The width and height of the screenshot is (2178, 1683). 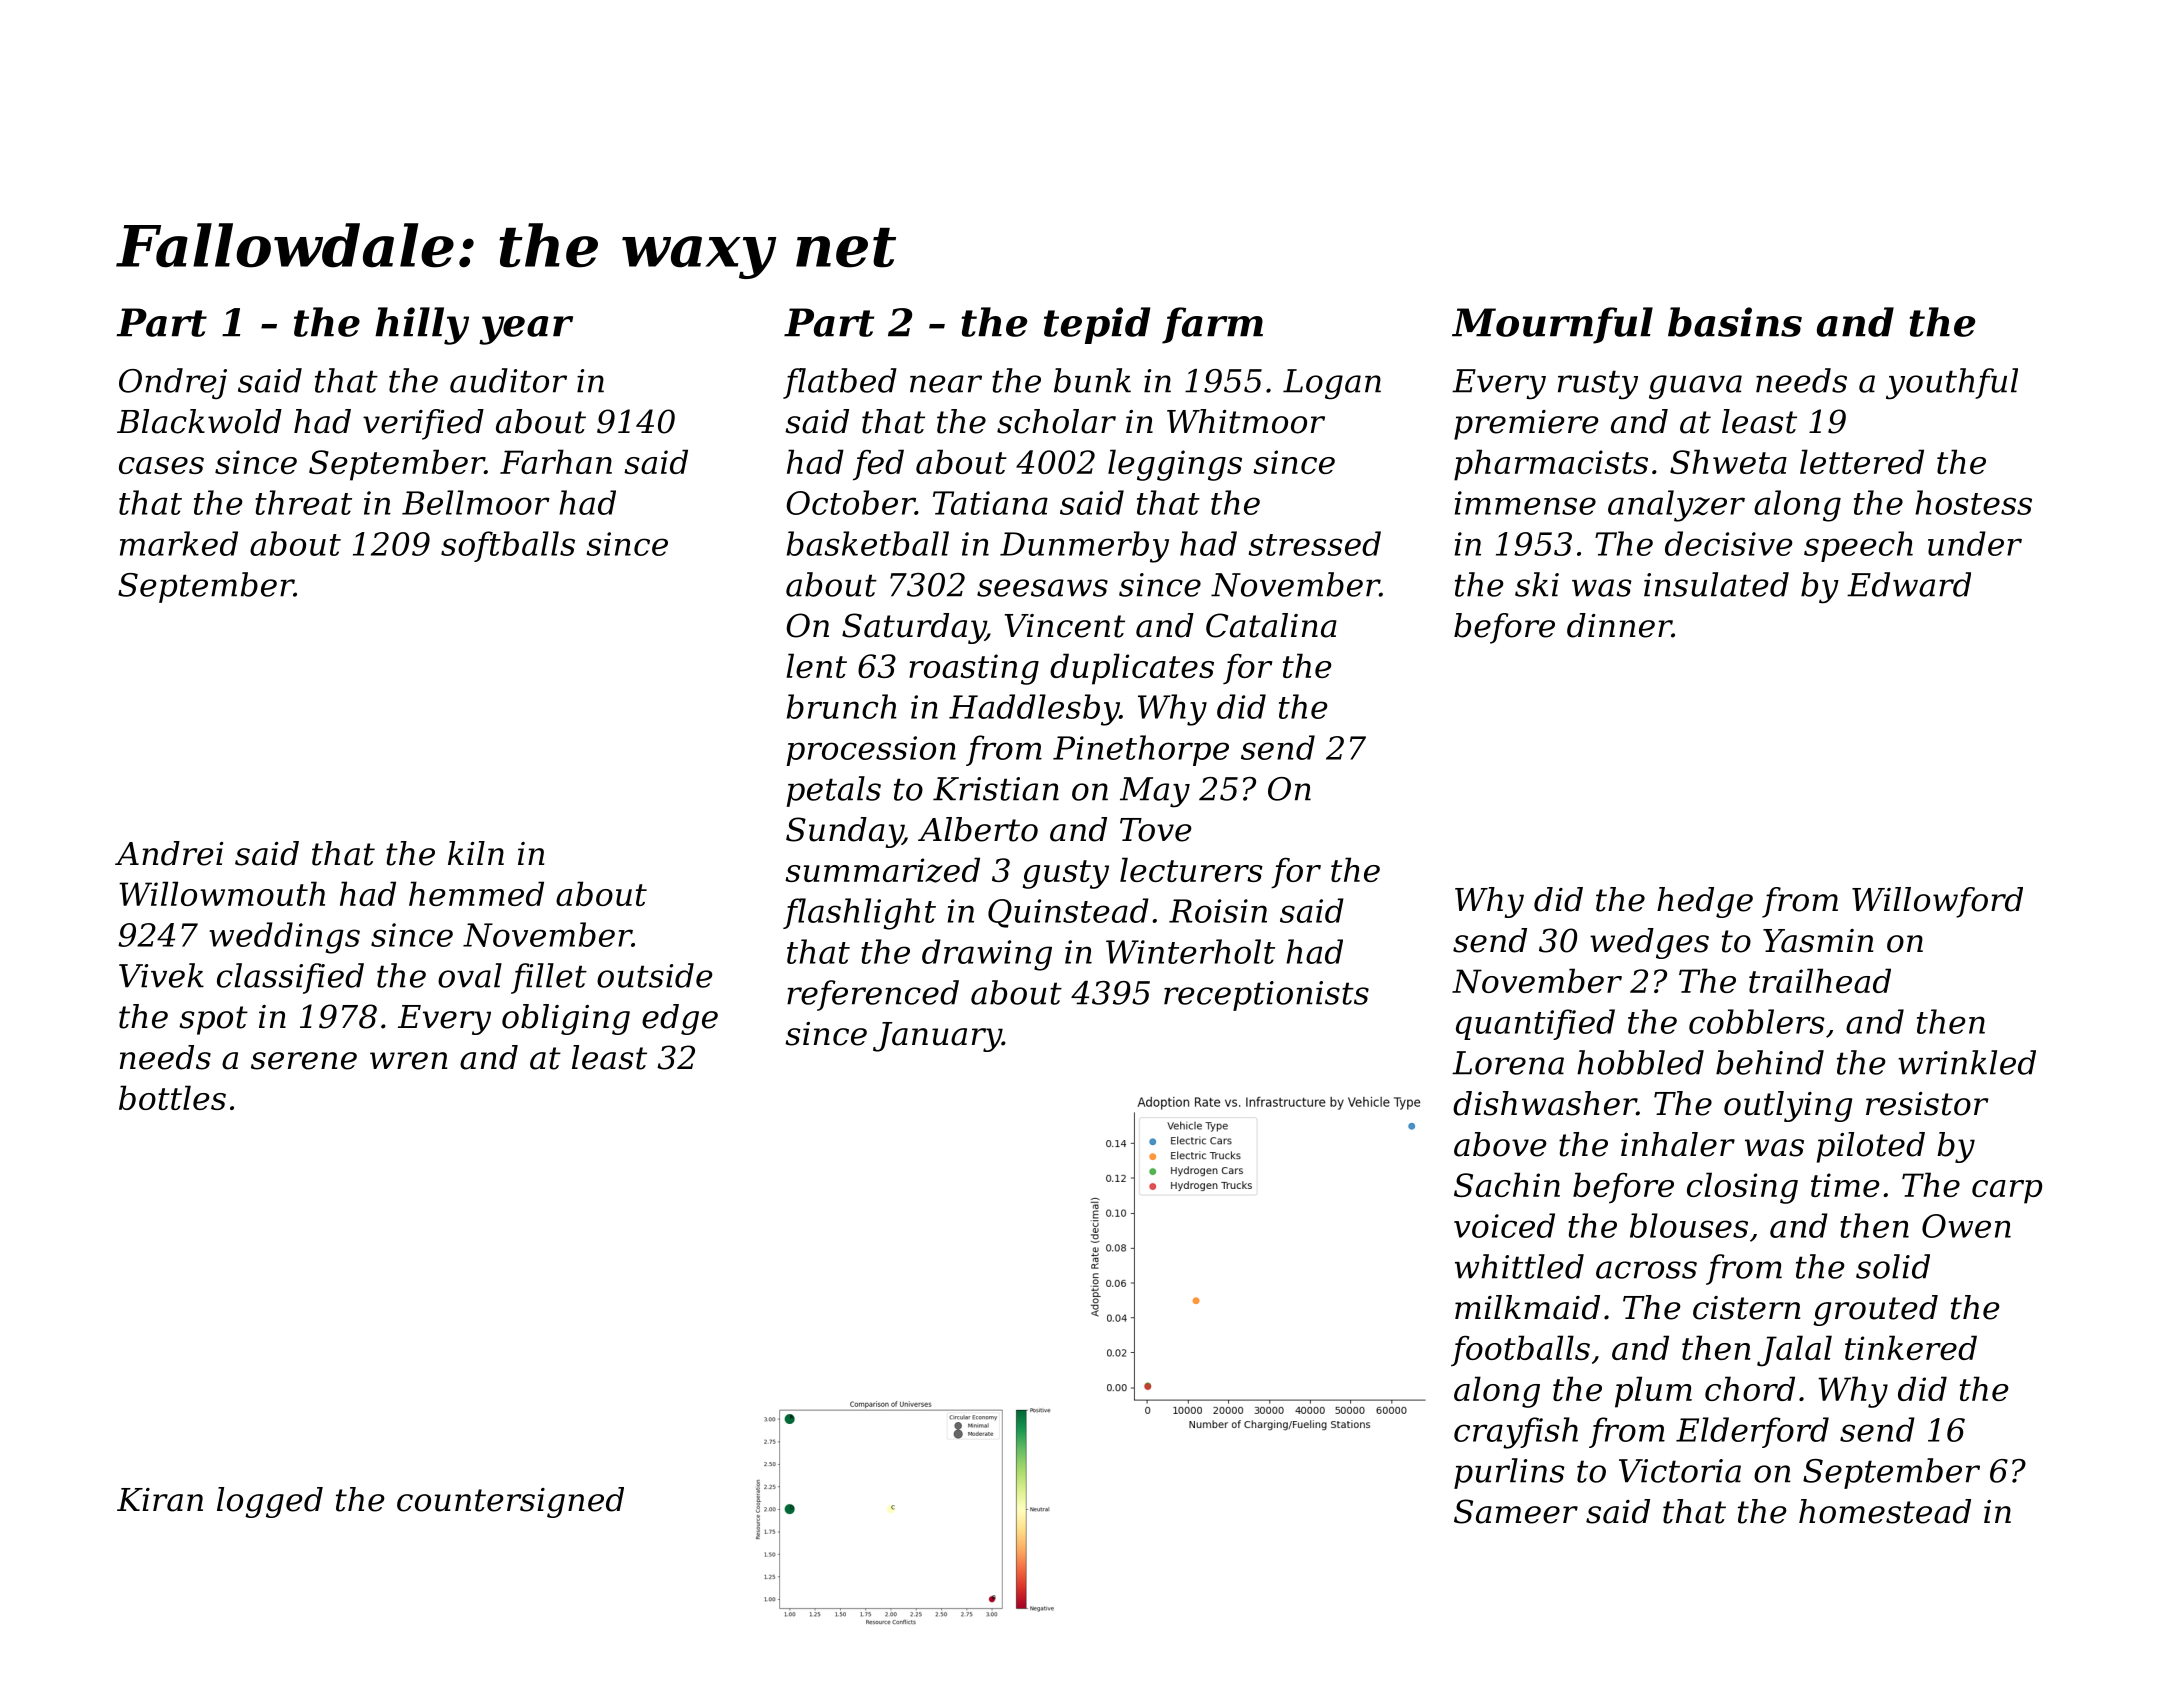 I want to click on Dunmerby, so click(x=1084, y=547).
